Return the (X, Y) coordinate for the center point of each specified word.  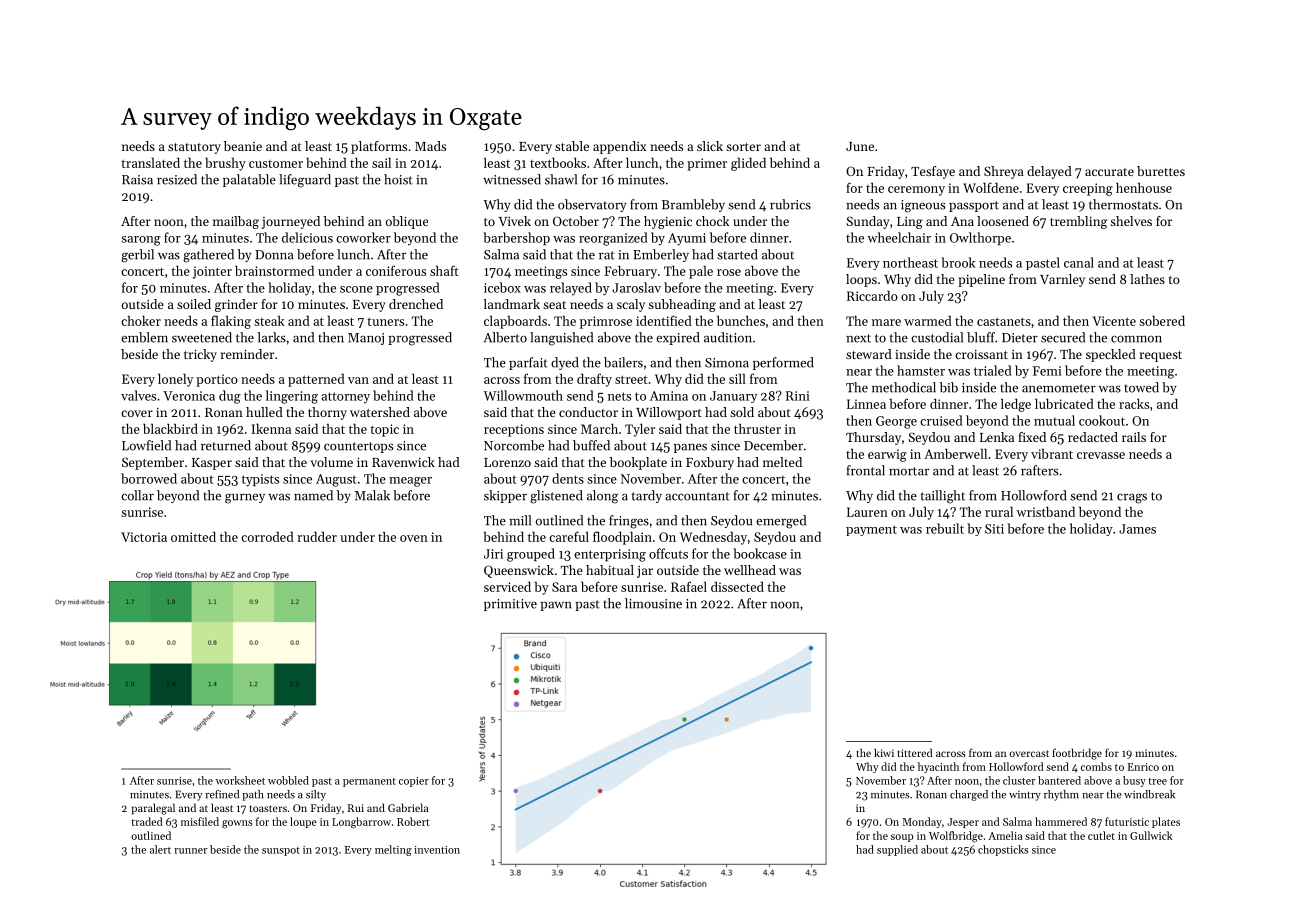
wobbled (288, 780)
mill (520, 520)
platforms (379, 147)
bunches (741, 321)
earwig (887, 455)
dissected (737, 587)
